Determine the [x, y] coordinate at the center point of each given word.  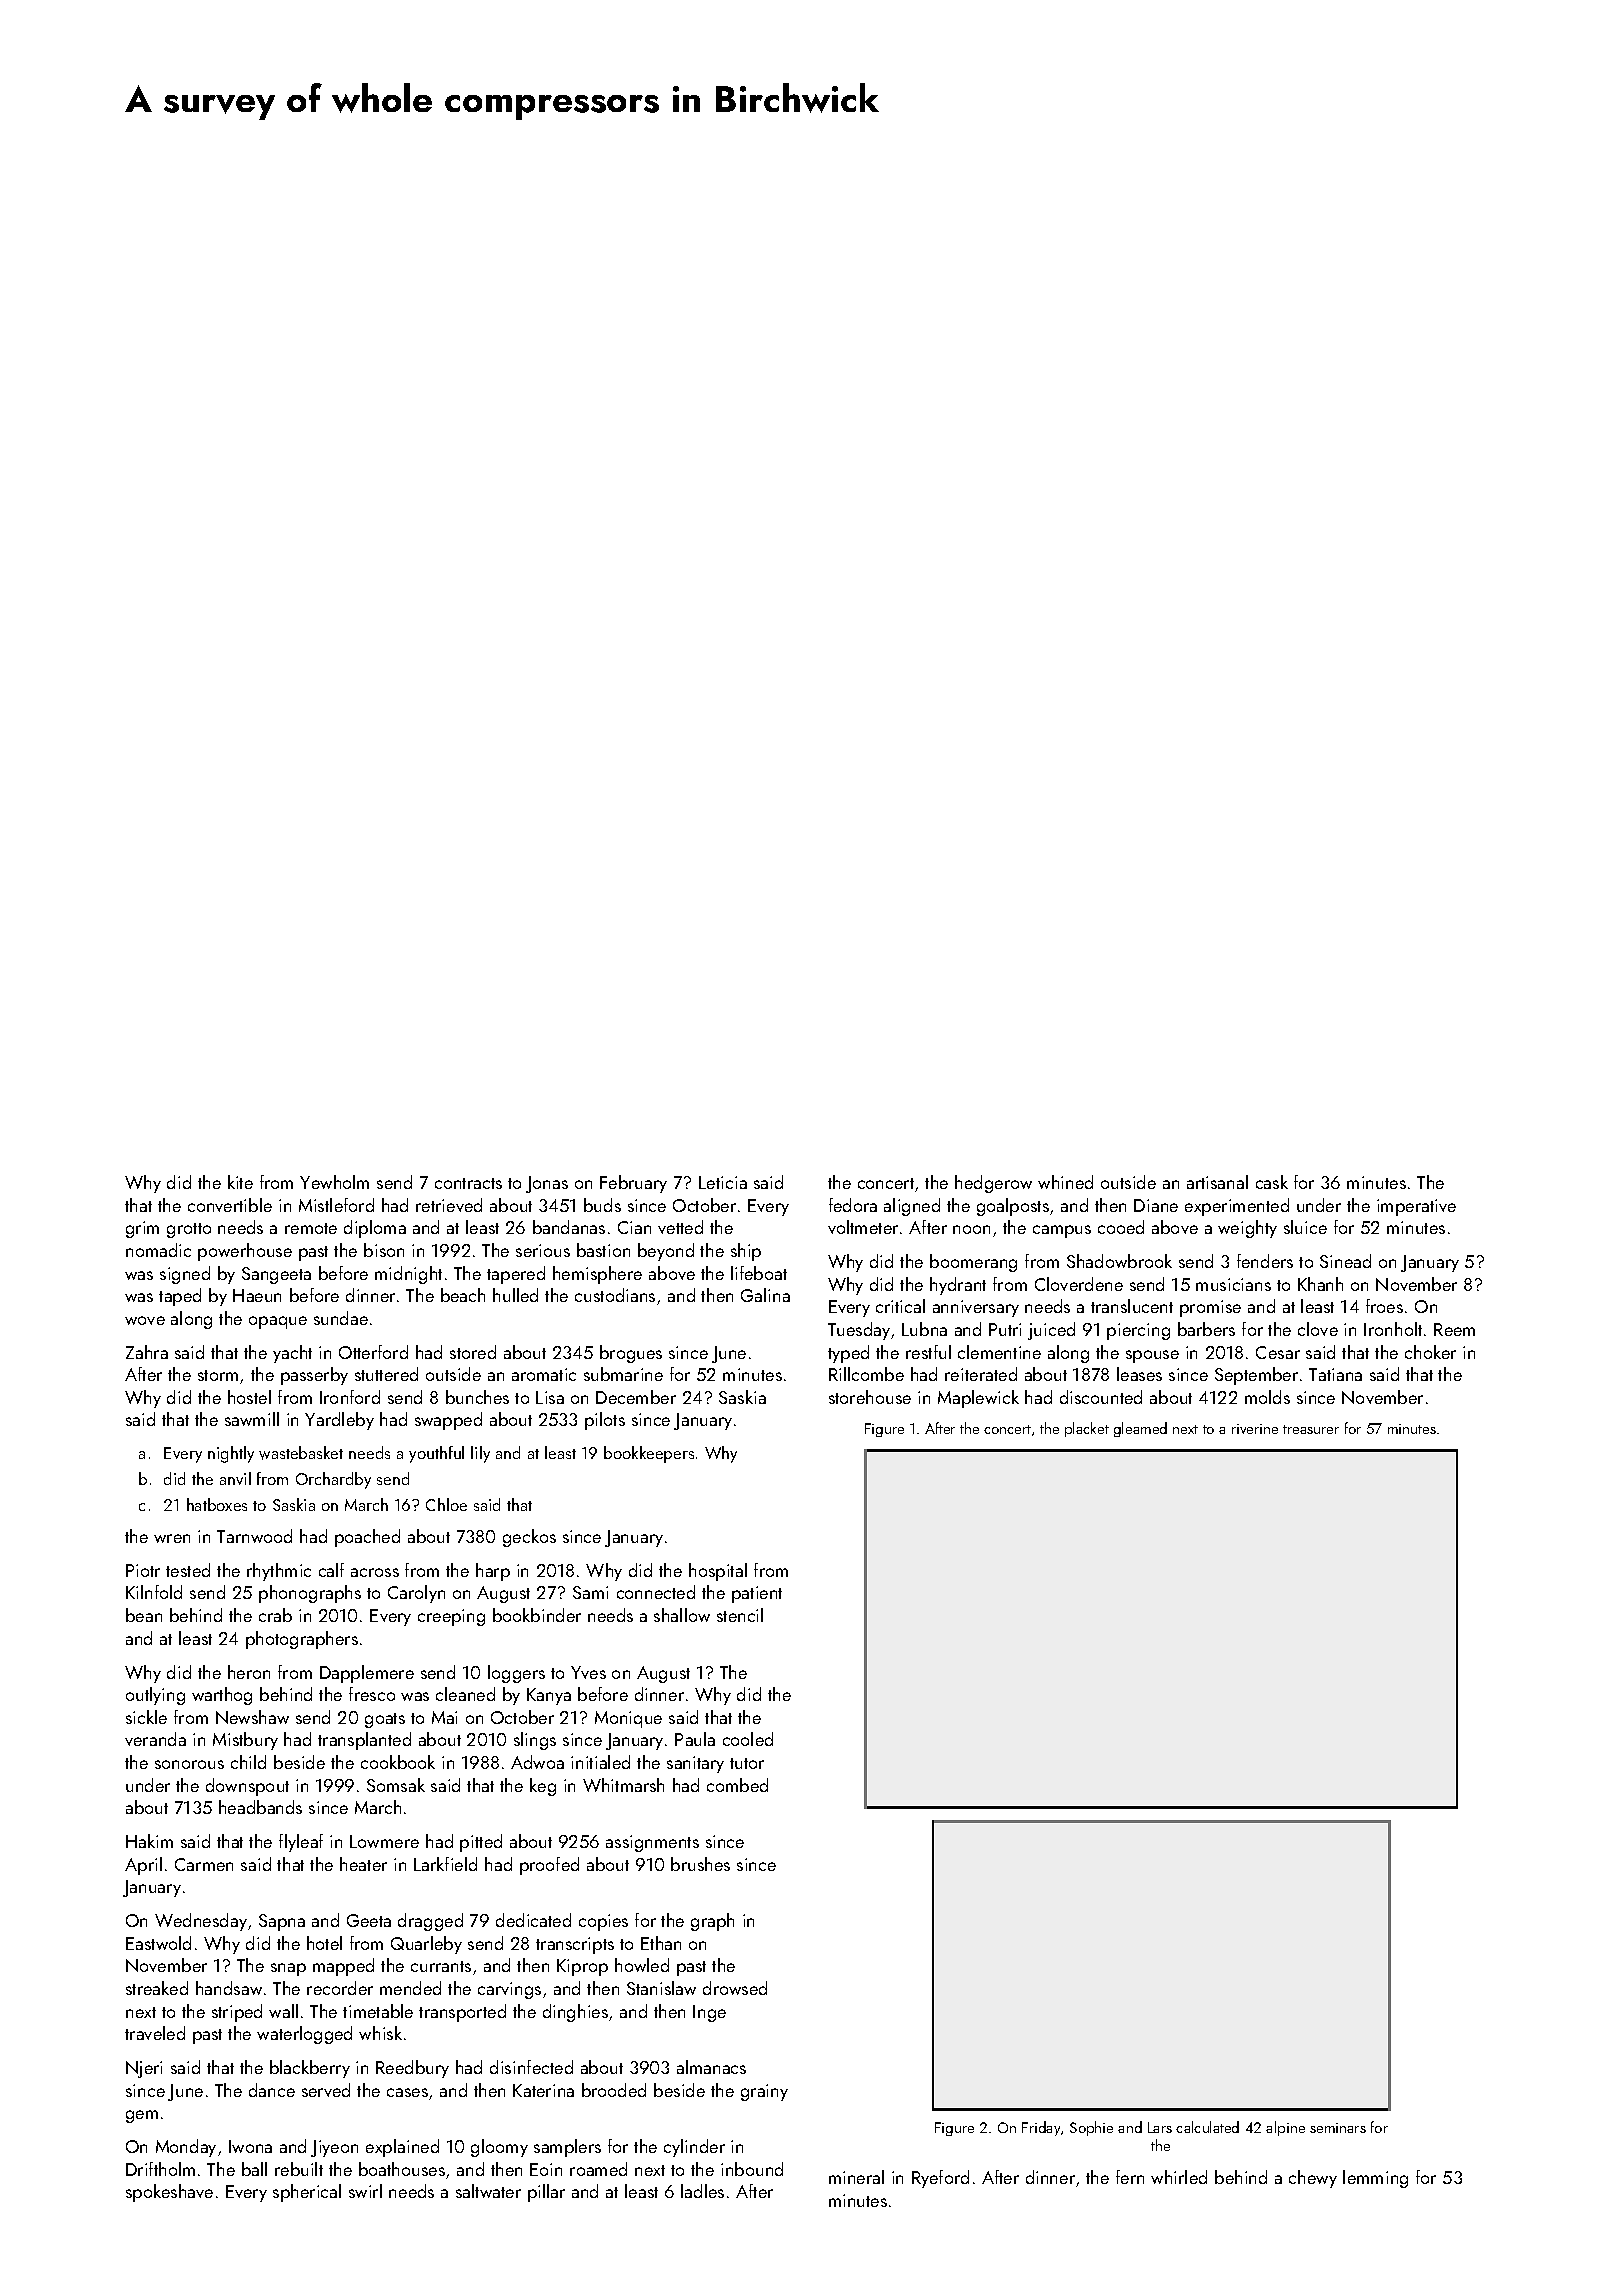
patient [757, 1594]
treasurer [1311, 1429]
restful [928, 1352]
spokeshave [169, 2193]
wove [145, 1320]
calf [331, 1570]
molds [1267, 1397]
